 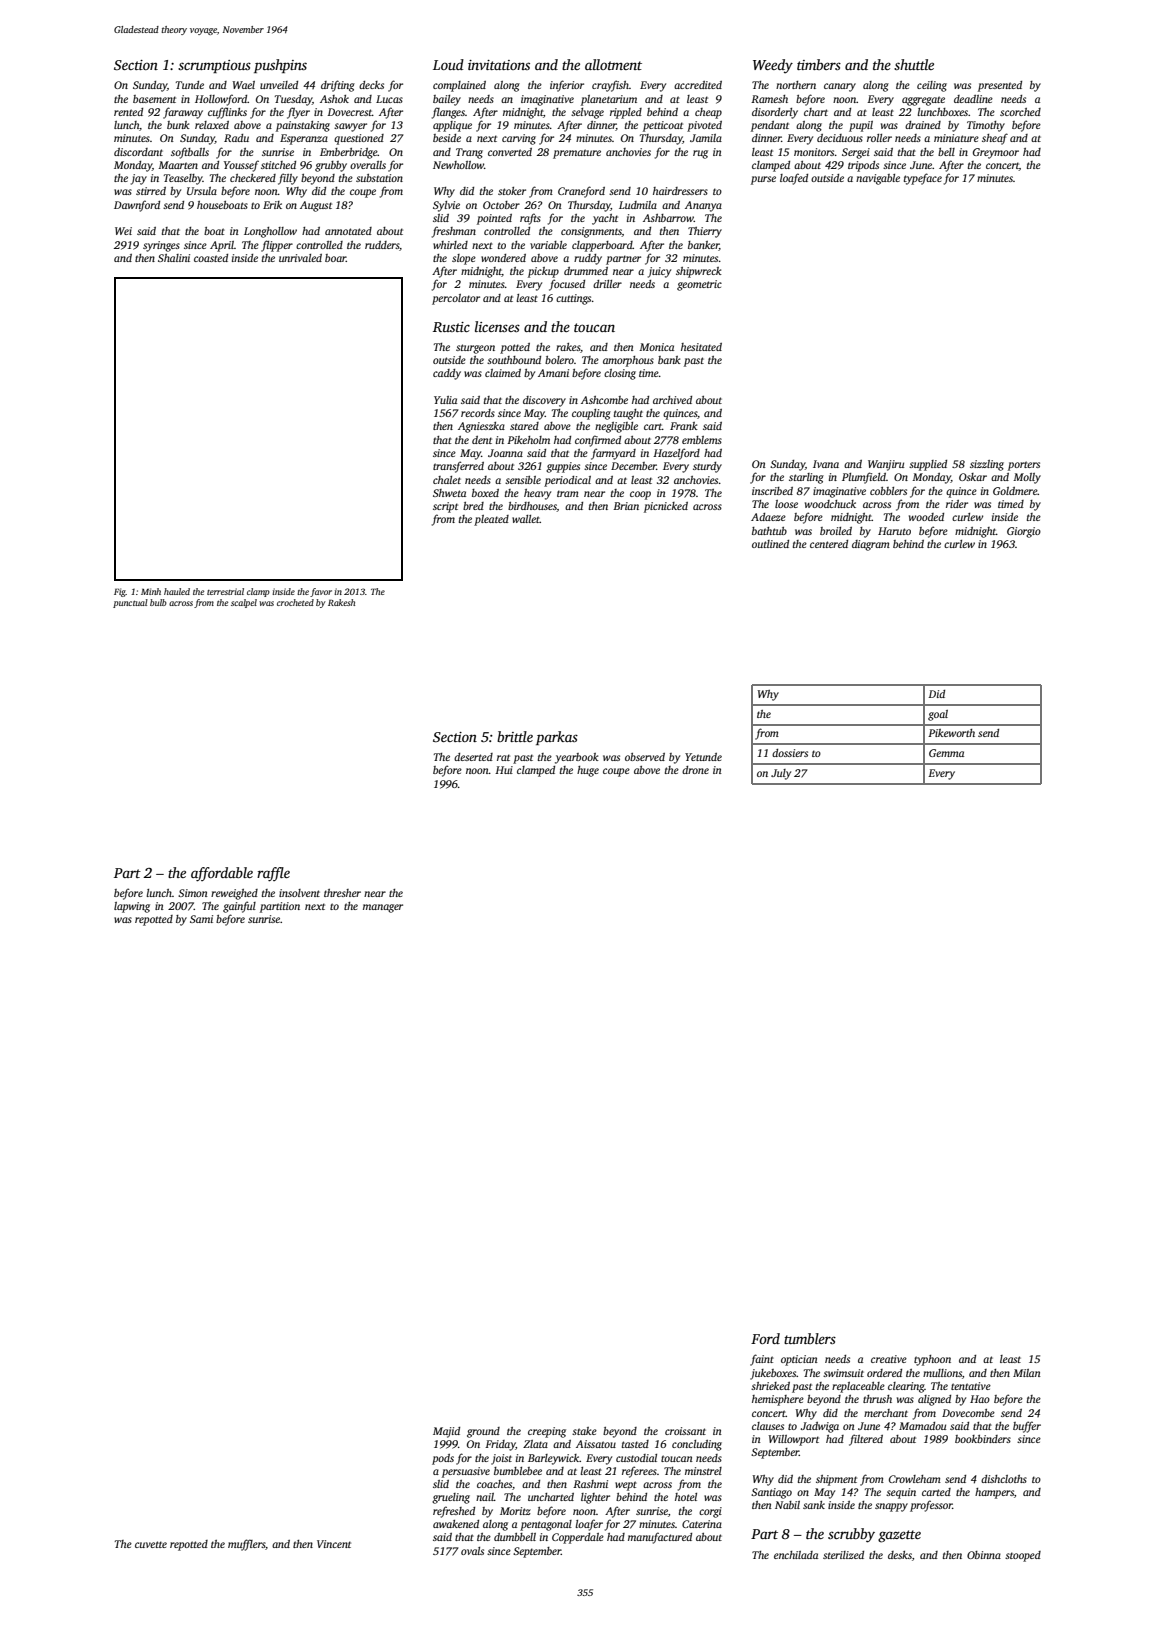 I want to click on terrestrial, so click(x=225, y=591).
